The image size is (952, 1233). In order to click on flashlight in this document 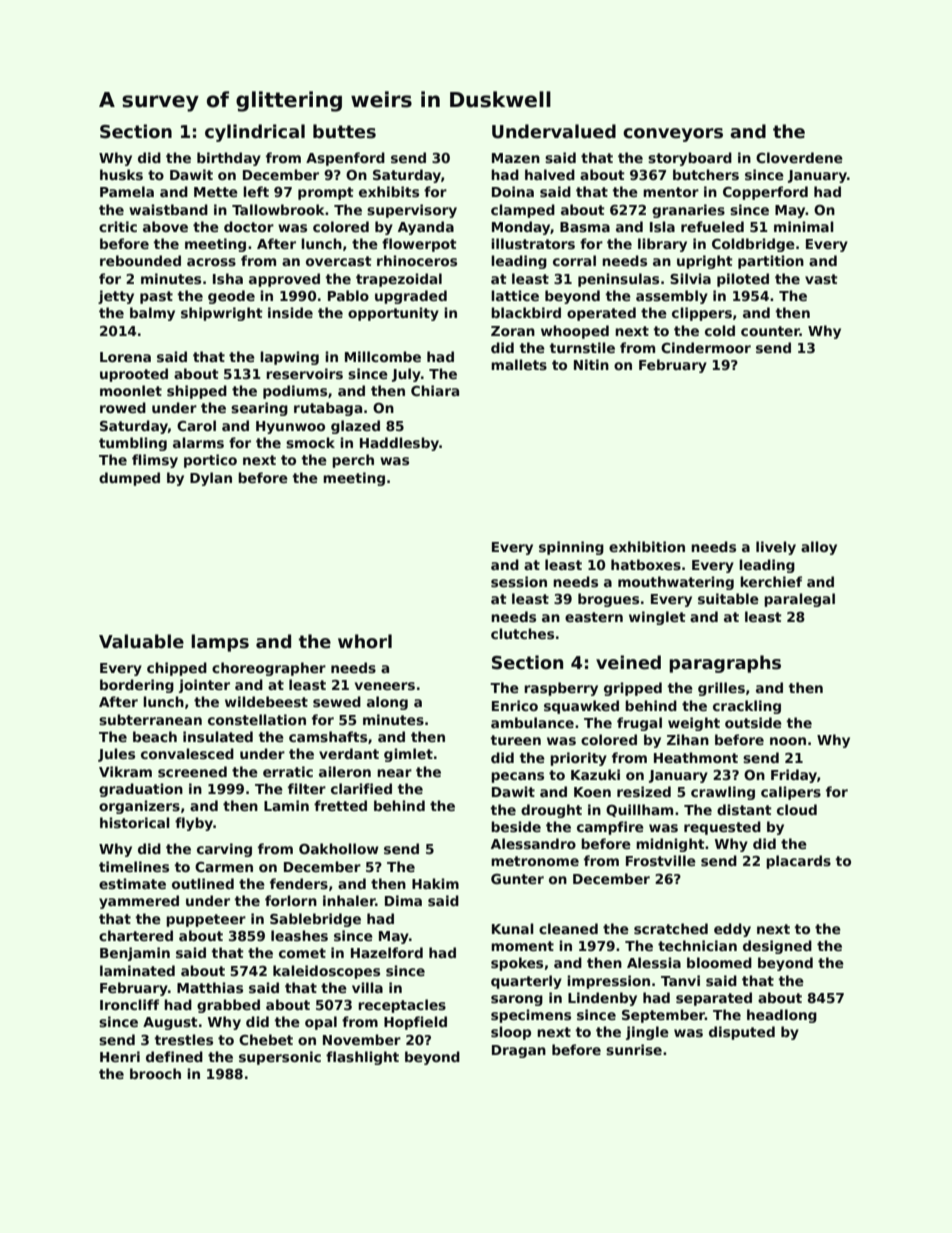, I will do `click(362, 1058)`.
